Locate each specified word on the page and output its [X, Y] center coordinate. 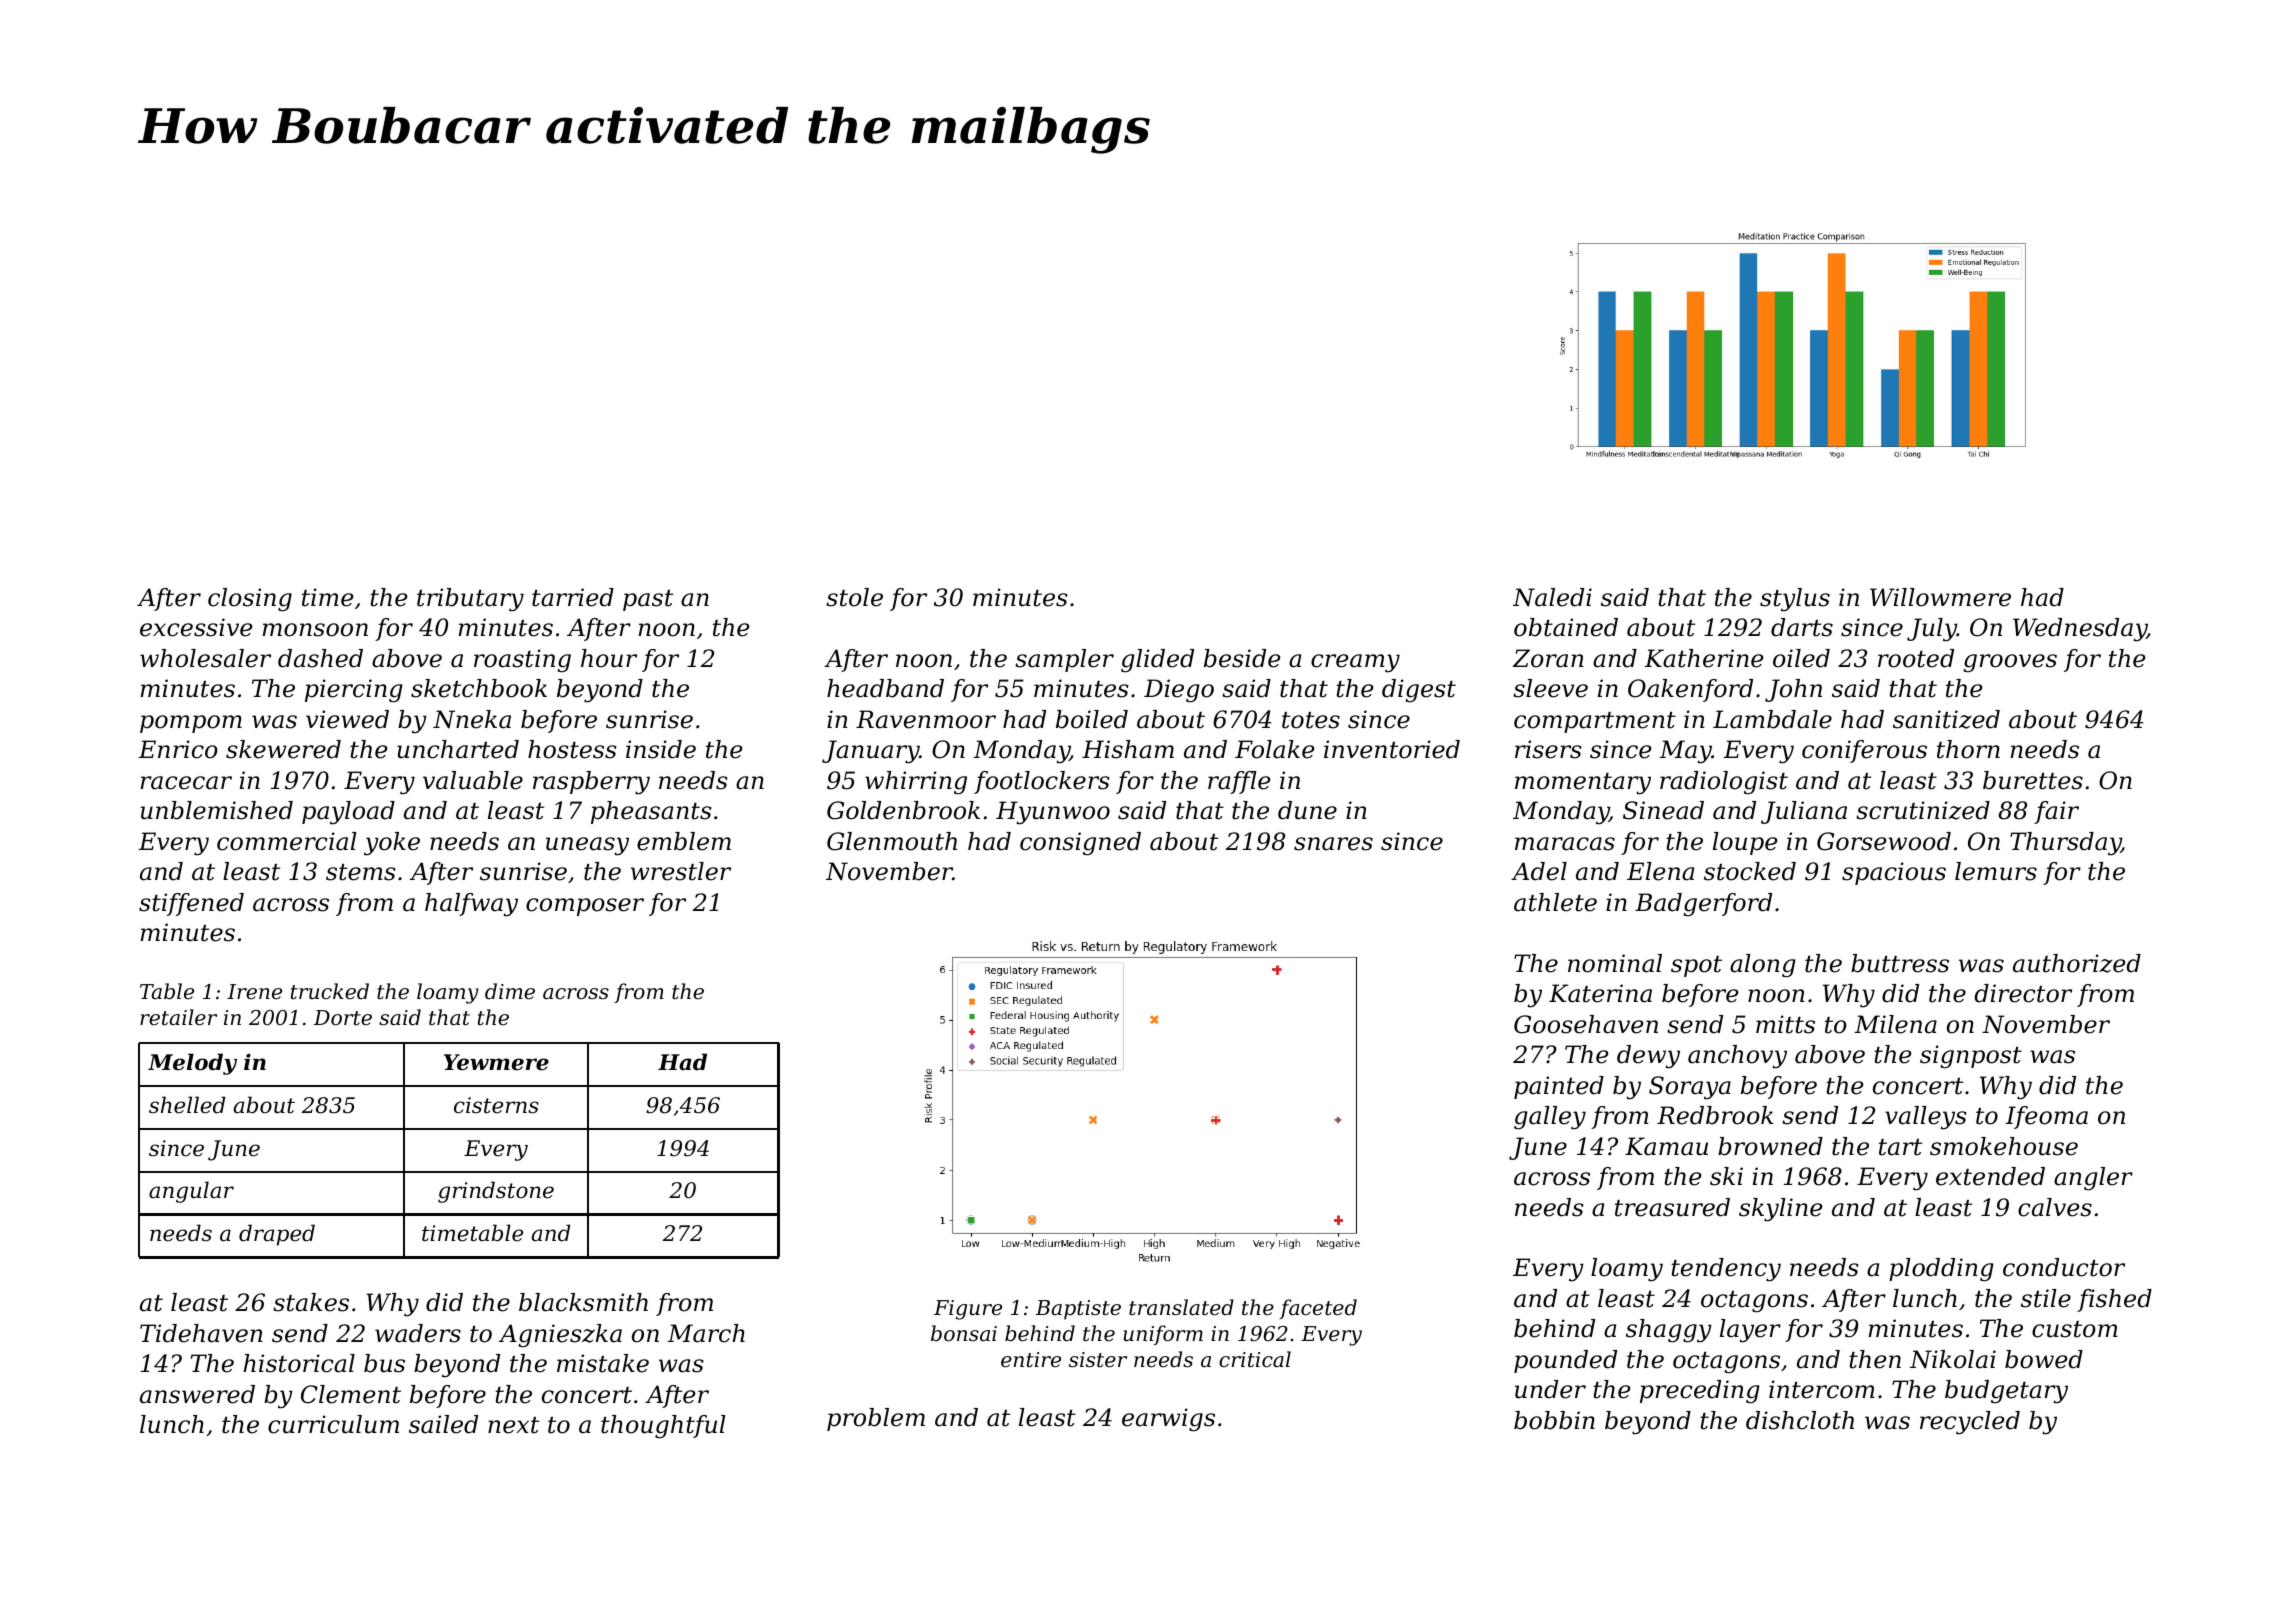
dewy [1648, 1057]
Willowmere [1940, 597]
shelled [187, 1105]
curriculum [333, 1424]
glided [1157, 661]
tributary [470, 600]
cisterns [496, 1105]
